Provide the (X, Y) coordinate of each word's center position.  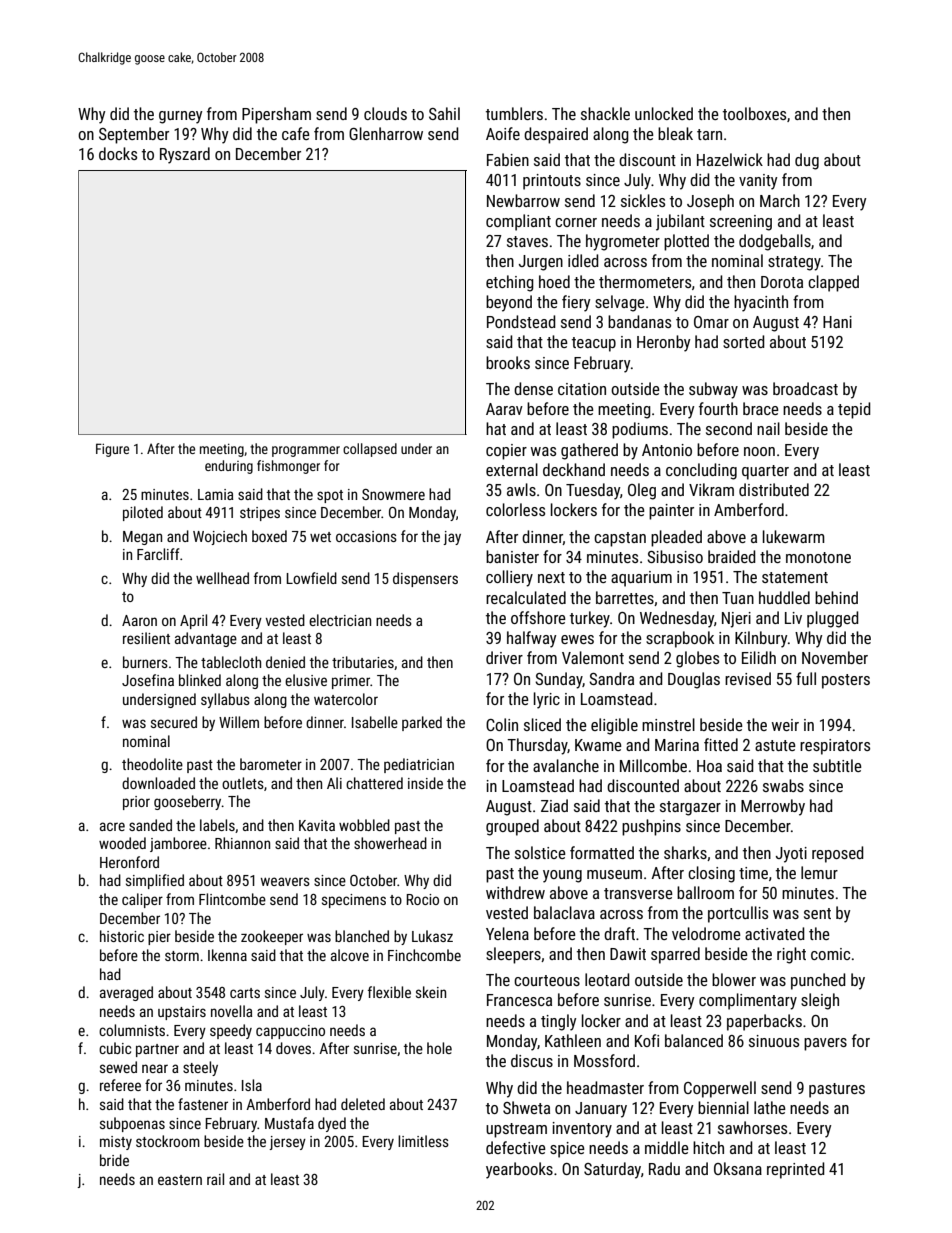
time (753, 873)
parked (422, 723)
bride (114, 1160)
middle (667, 1147)
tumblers (514, 113)
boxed (269, 536)
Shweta (526, 1107)
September (134, 135)
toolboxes (754, 113)
